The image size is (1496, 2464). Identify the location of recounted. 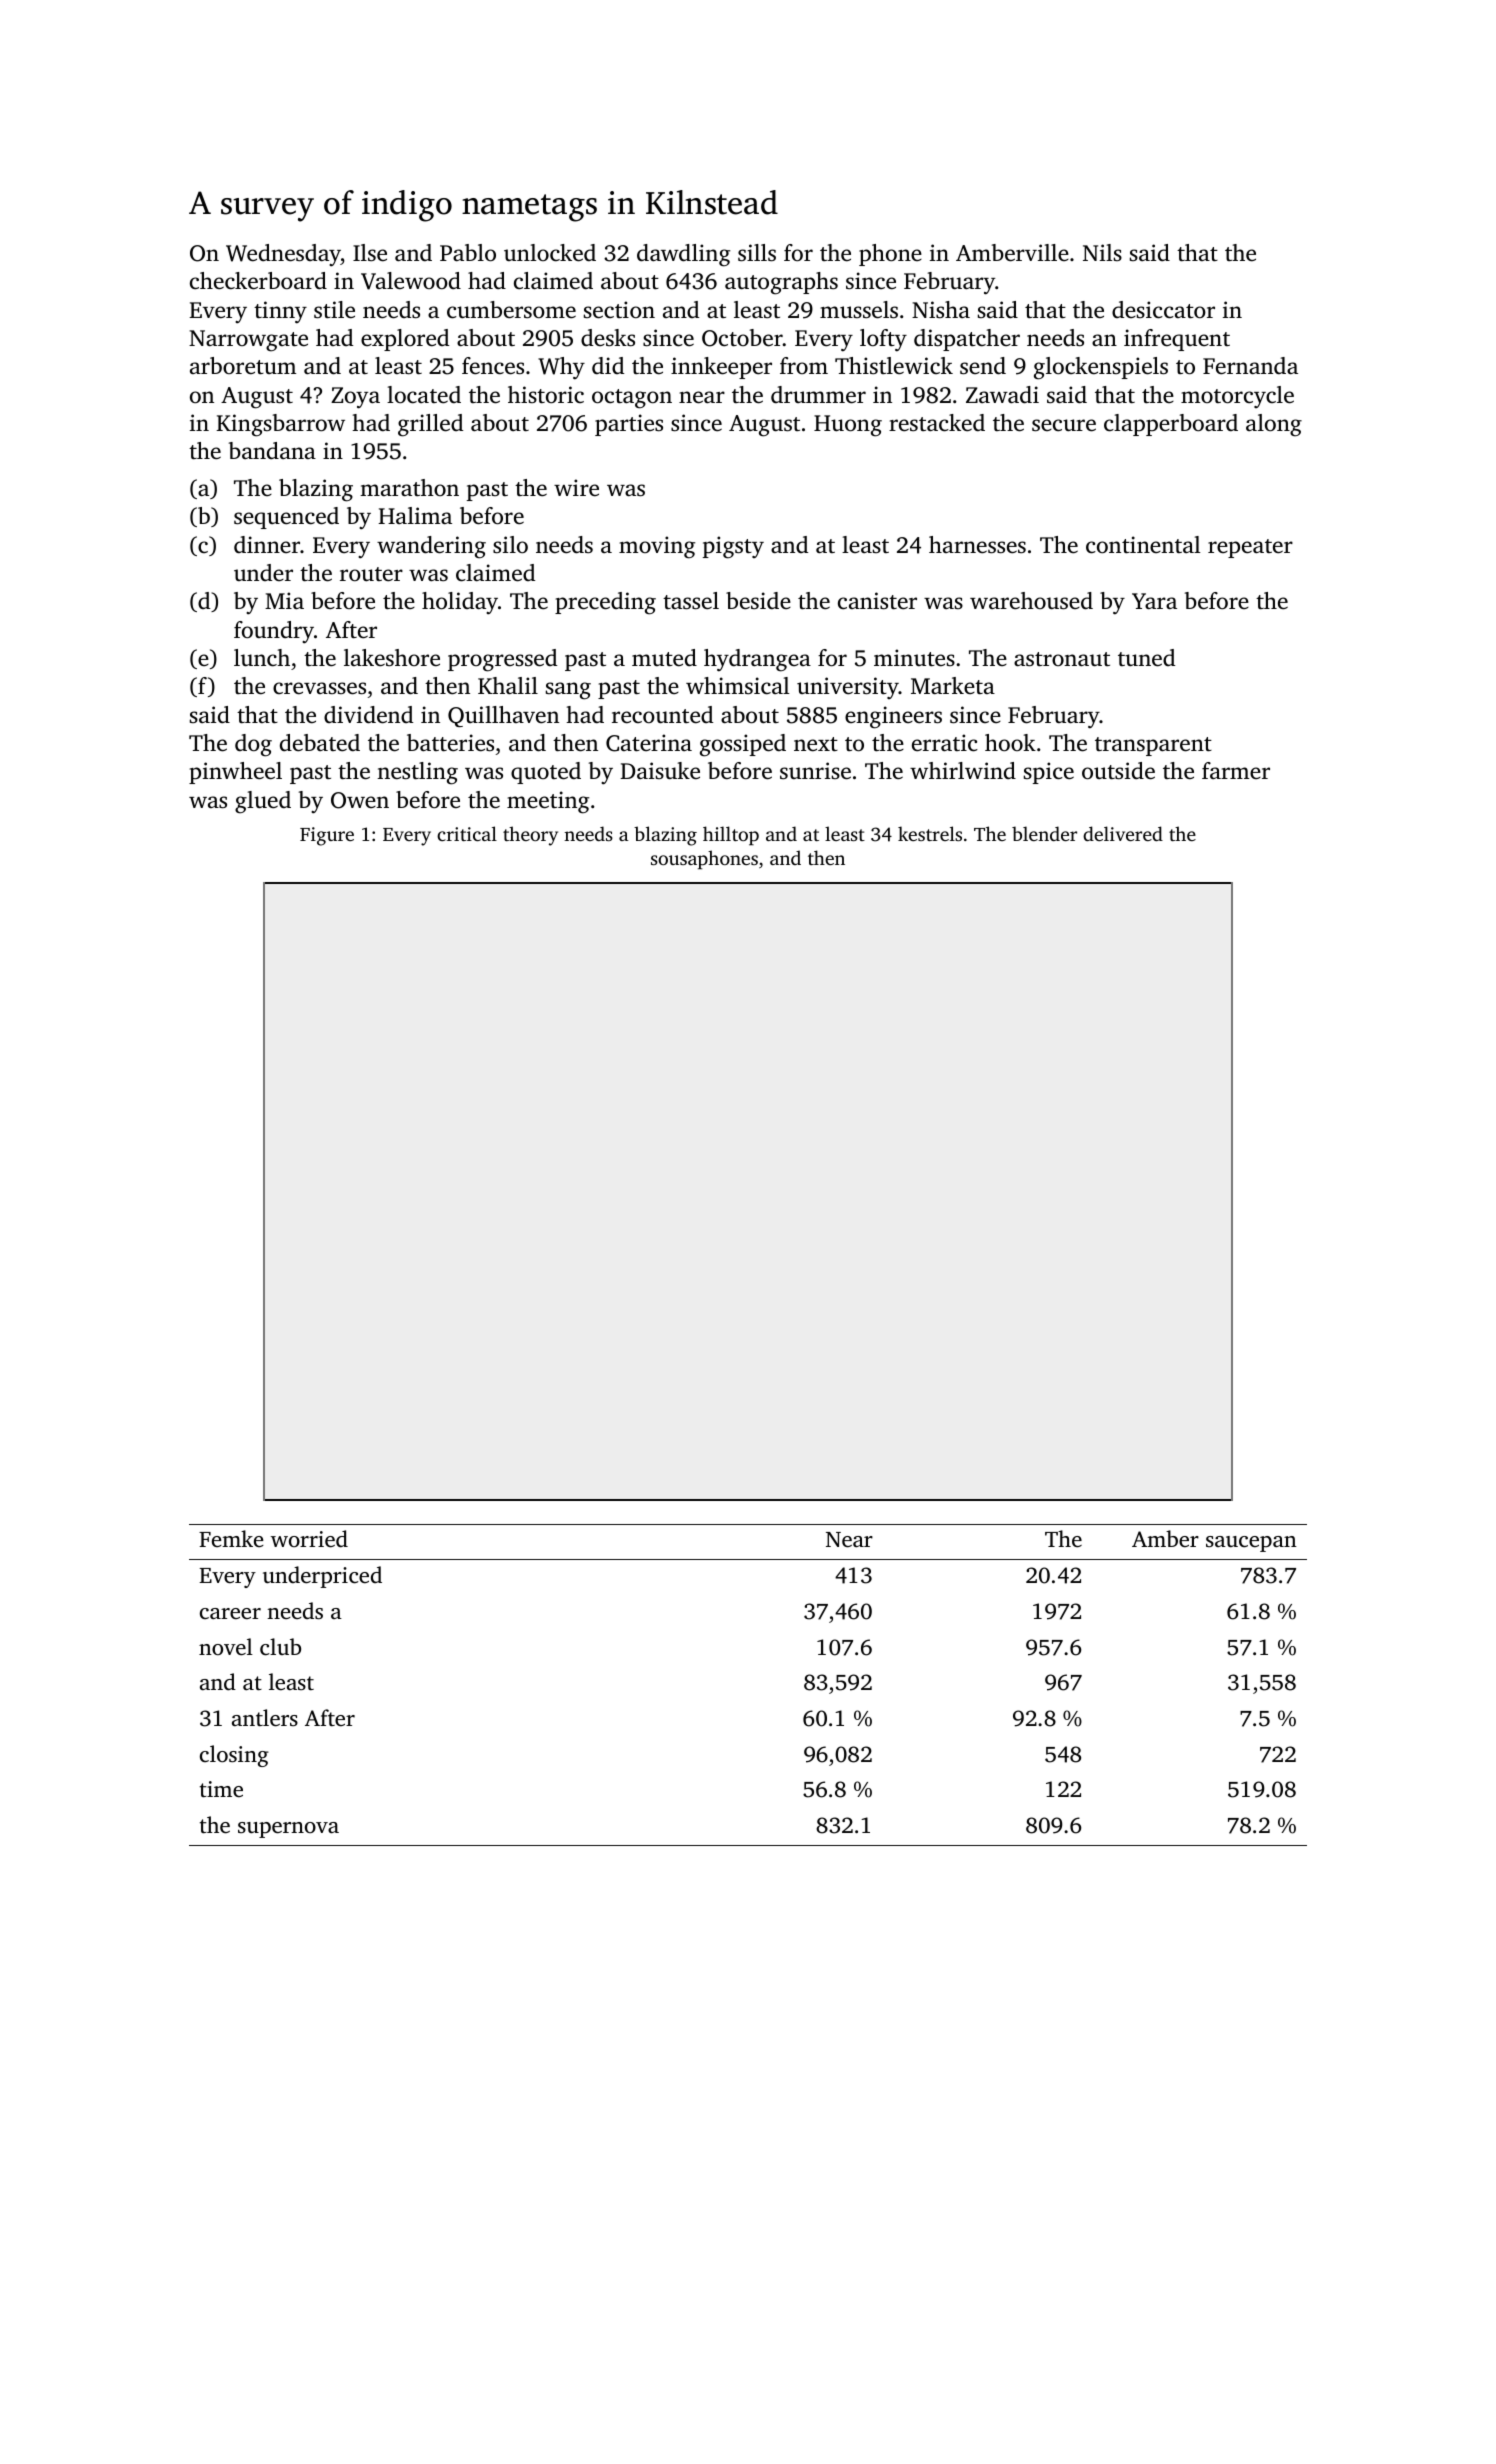
(662, 715).
